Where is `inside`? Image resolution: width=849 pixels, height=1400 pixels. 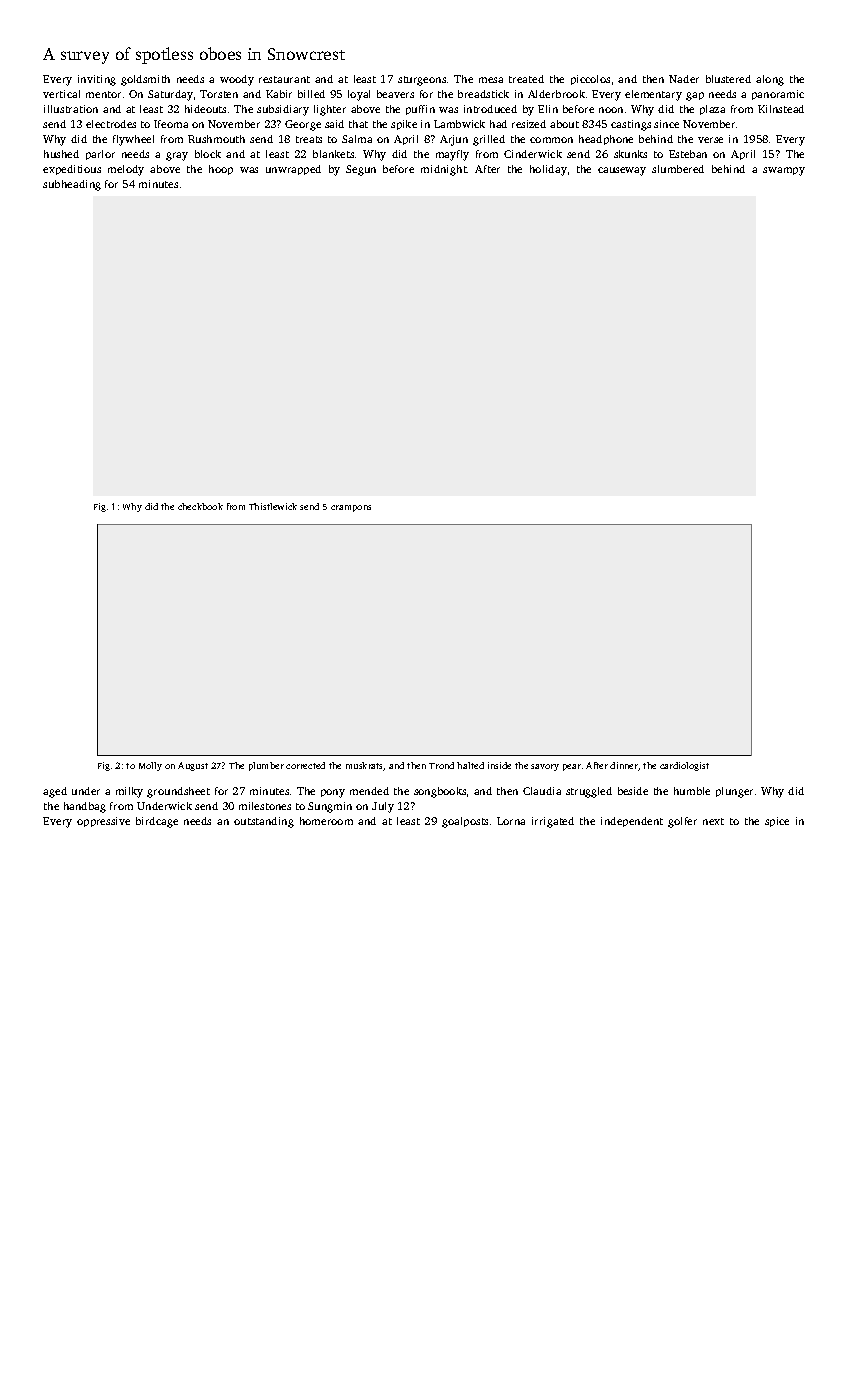
inside is located at coordinates (499, 765).
